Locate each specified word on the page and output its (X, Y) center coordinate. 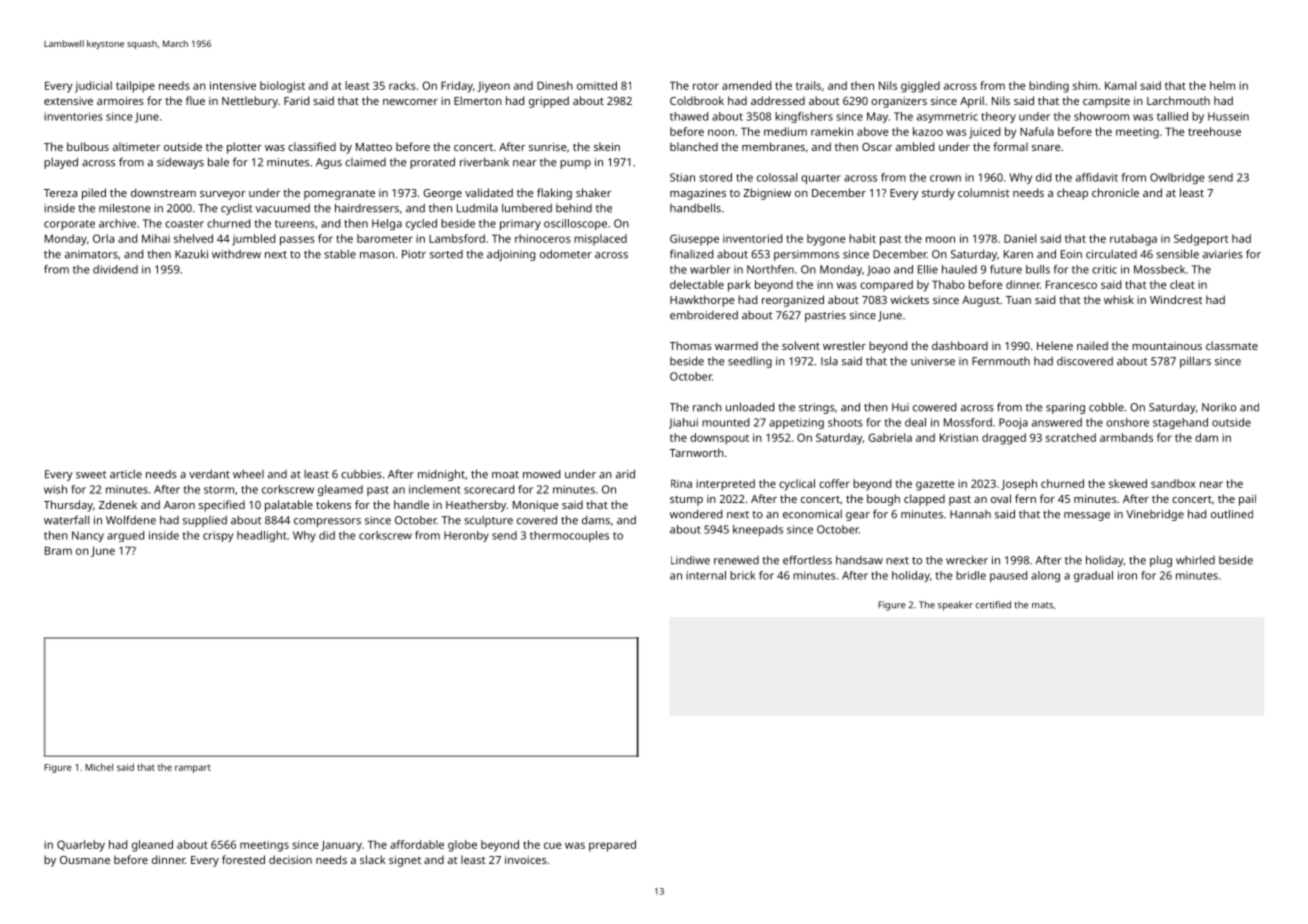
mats (1042, 605)
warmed (736, 345)
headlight (262, 536)
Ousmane (85, 860)
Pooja (1013, 423)
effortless (807, 560)
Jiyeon (493, 87)
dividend (115, 269)
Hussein (1228, 116)
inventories (73, 116)
